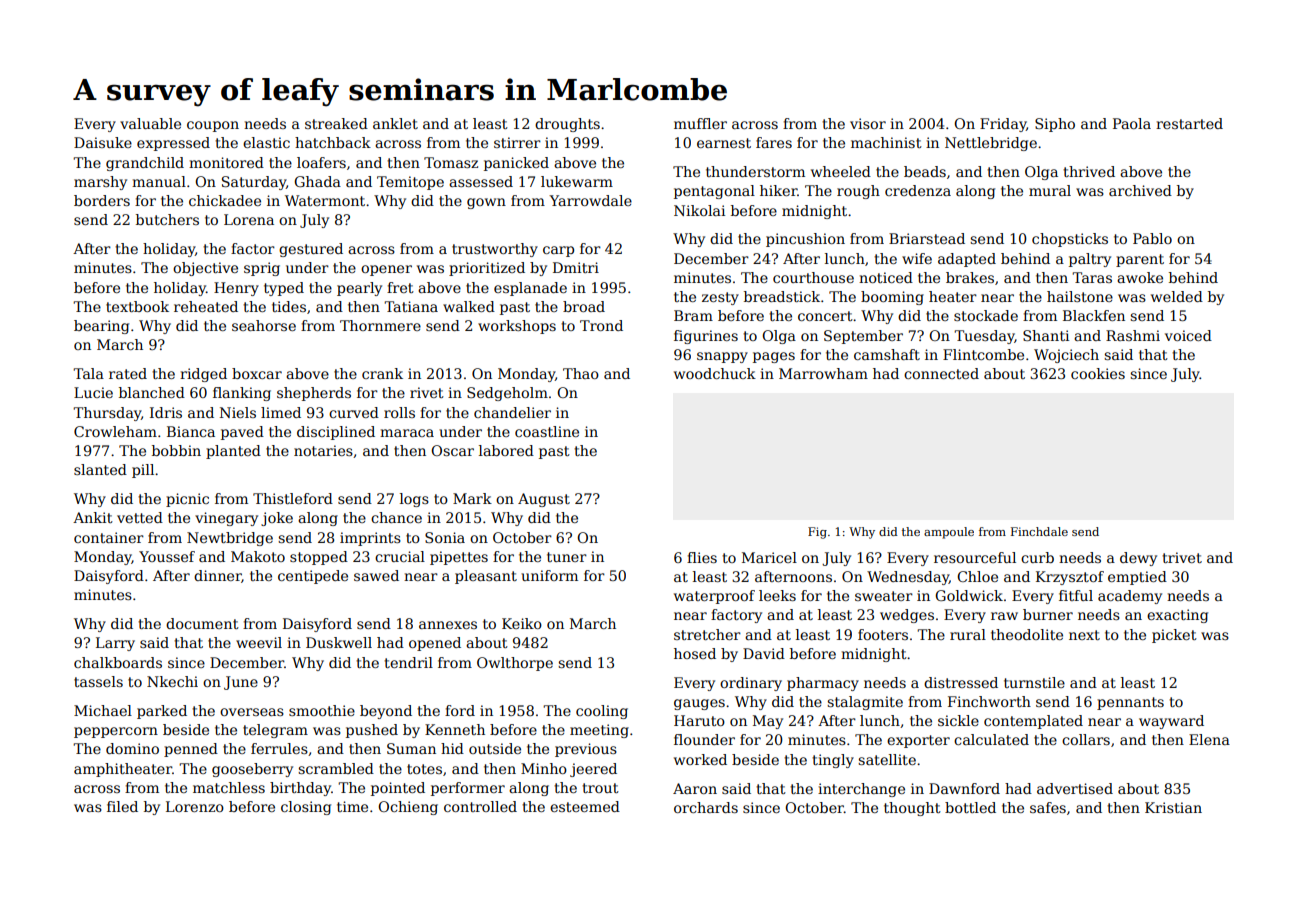 The image size is (1308, 924). I want to click on archived, so click(1140, 190).
